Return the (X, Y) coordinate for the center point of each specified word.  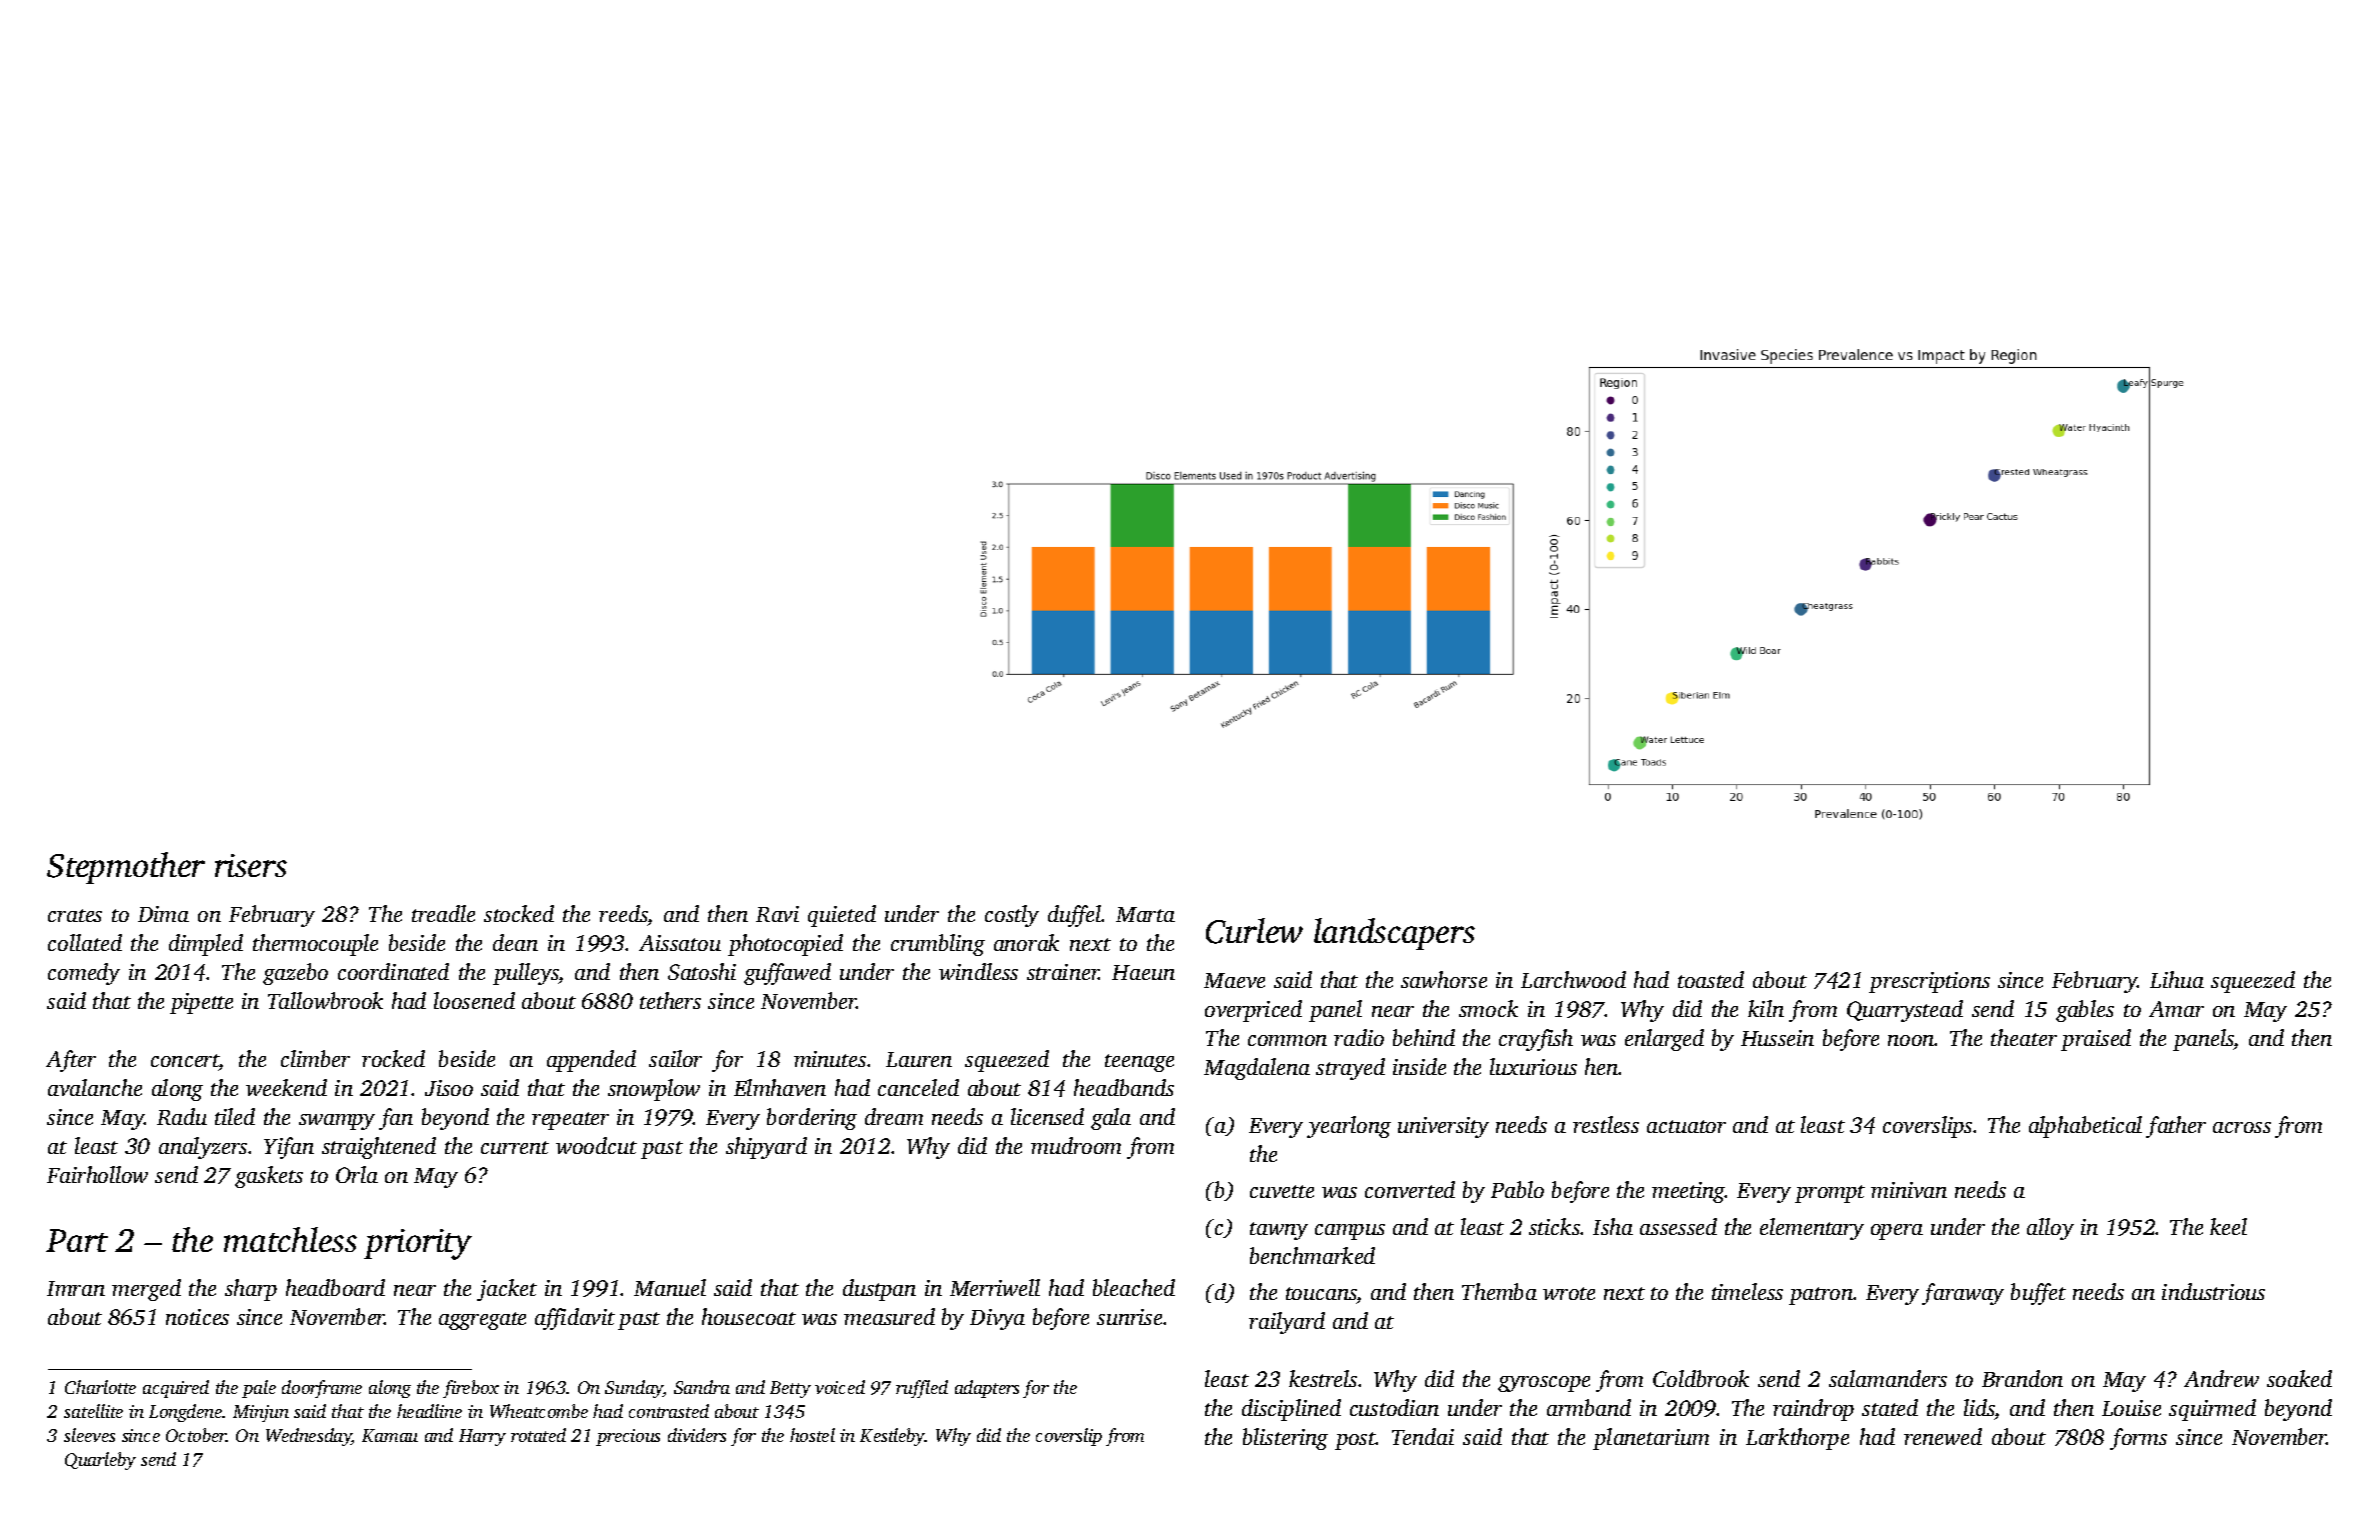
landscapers (1394, 934)
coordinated (393, 971)
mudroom (1076, 1145)
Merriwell (995, 1287)
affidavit (575, 1319)
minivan (1909, 1190)
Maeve (1234, 980)
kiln (1766, 1008)
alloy (2050, 1229)
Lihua (2177, 979)
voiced (840, 1387)
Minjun (261, 1413)
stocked (519, 913)
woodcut (596, 1145)
